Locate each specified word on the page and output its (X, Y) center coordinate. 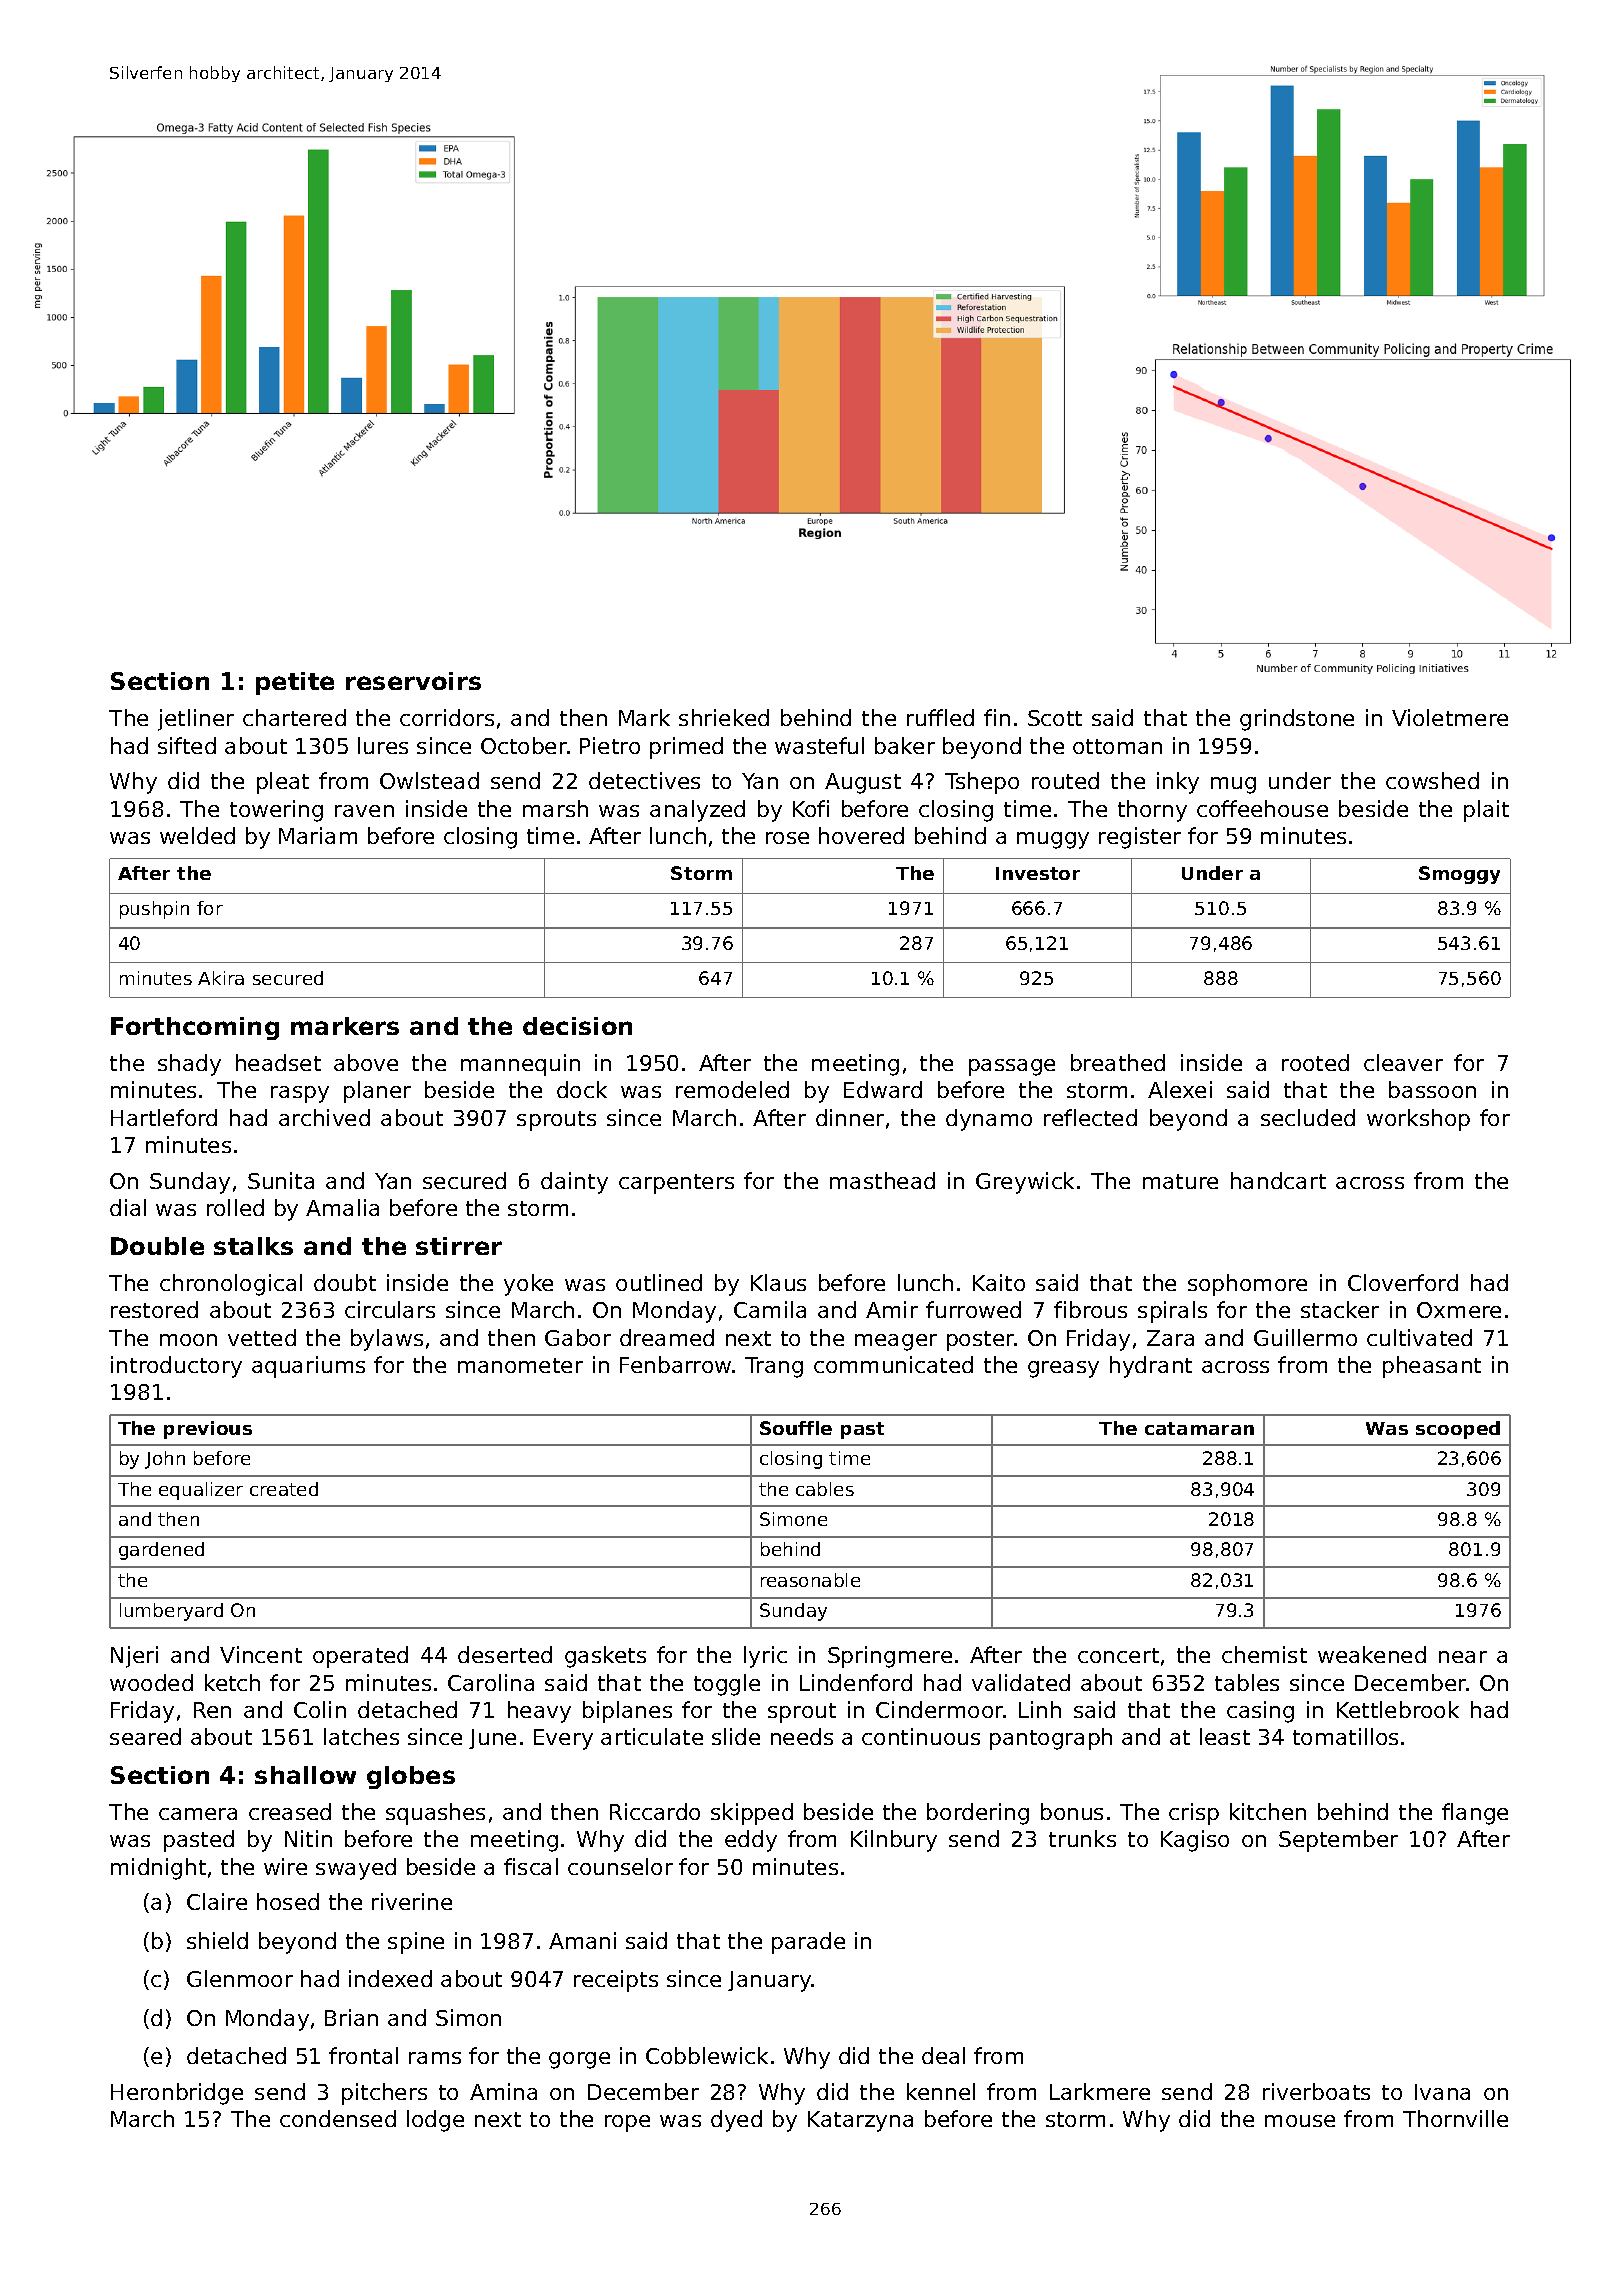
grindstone (1297, 720)
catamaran (1199, 1428)
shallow (305, 1775)
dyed (736, 2121)
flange (1475, 1814)
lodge (435, 2121)
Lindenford (856, 1682)
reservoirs (413, 681)
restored (154, 1309)
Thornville (1455, 2118)
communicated (893, 1364)
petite (295, 683)
